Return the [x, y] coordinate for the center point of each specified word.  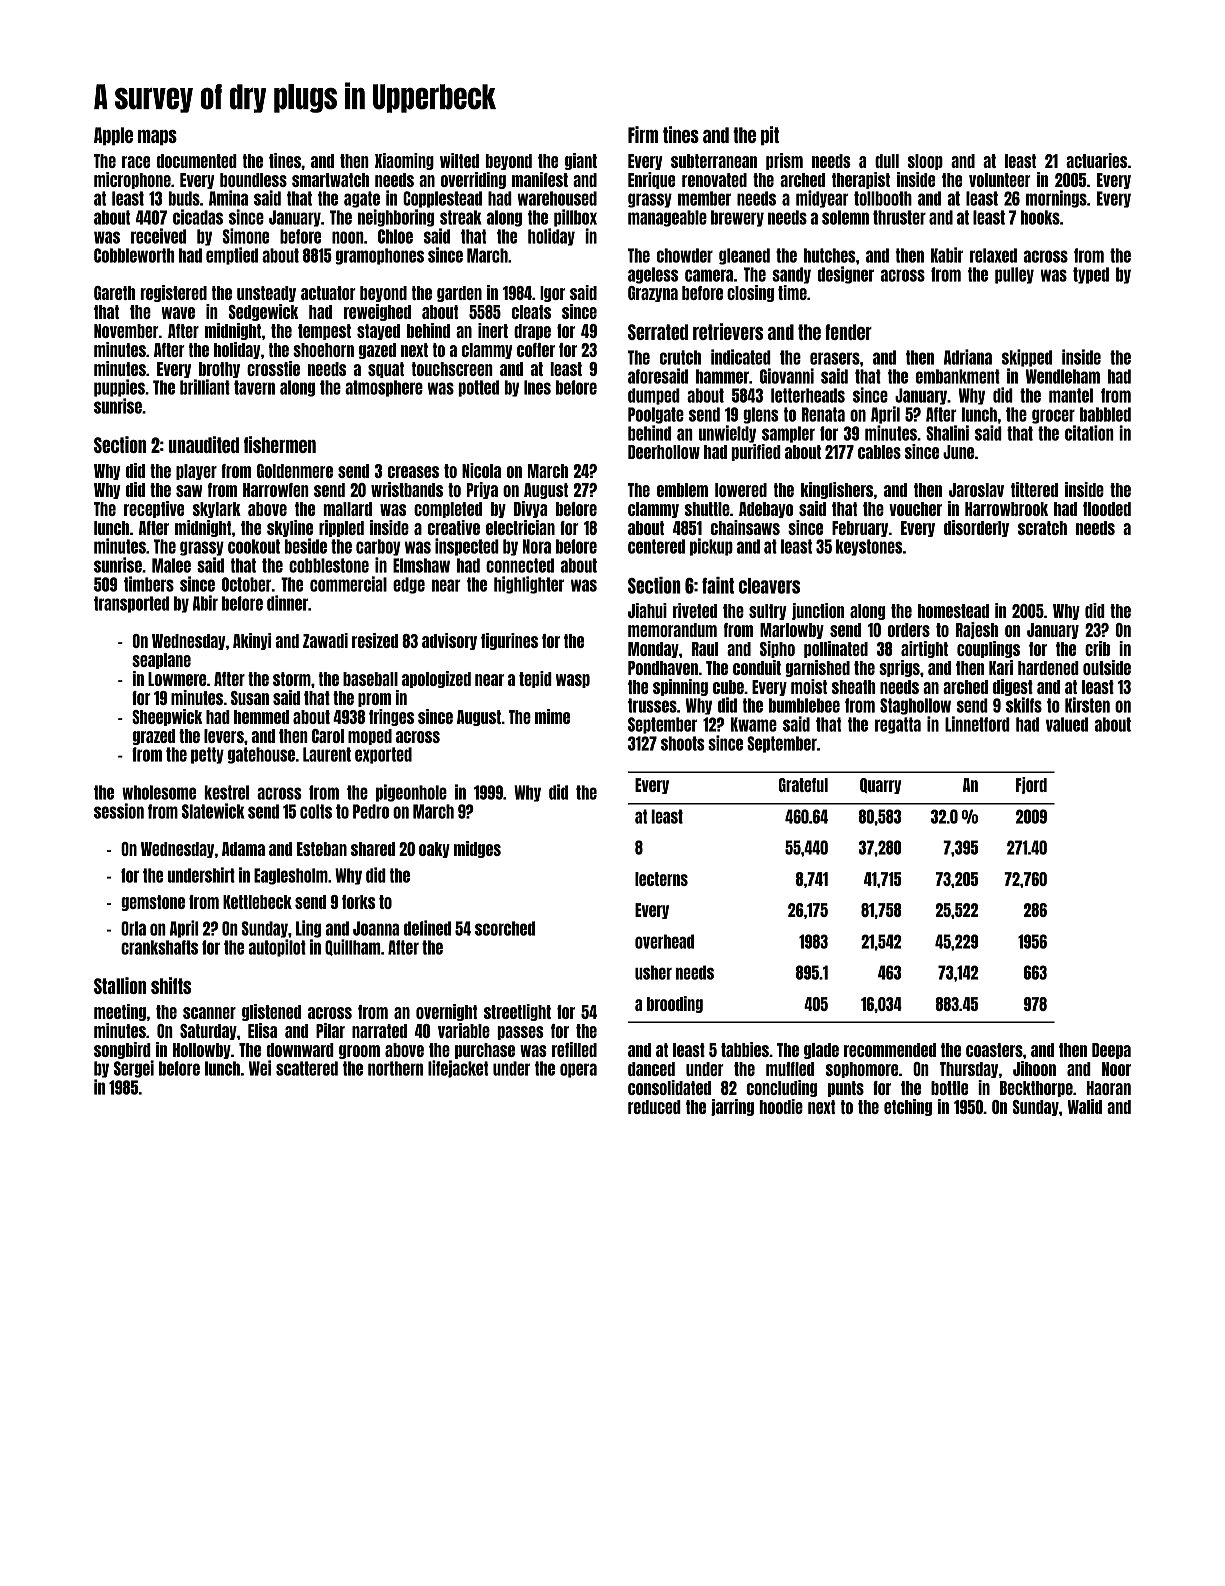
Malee [171, 565]
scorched [505, 928]
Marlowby [792, 631]
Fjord [1031, 785]
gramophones [380, 256]
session [119, 811]
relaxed [993, 255]
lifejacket [458, 1069]
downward [300, 1050]
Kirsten [1087, 705]
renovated [714, 180]
